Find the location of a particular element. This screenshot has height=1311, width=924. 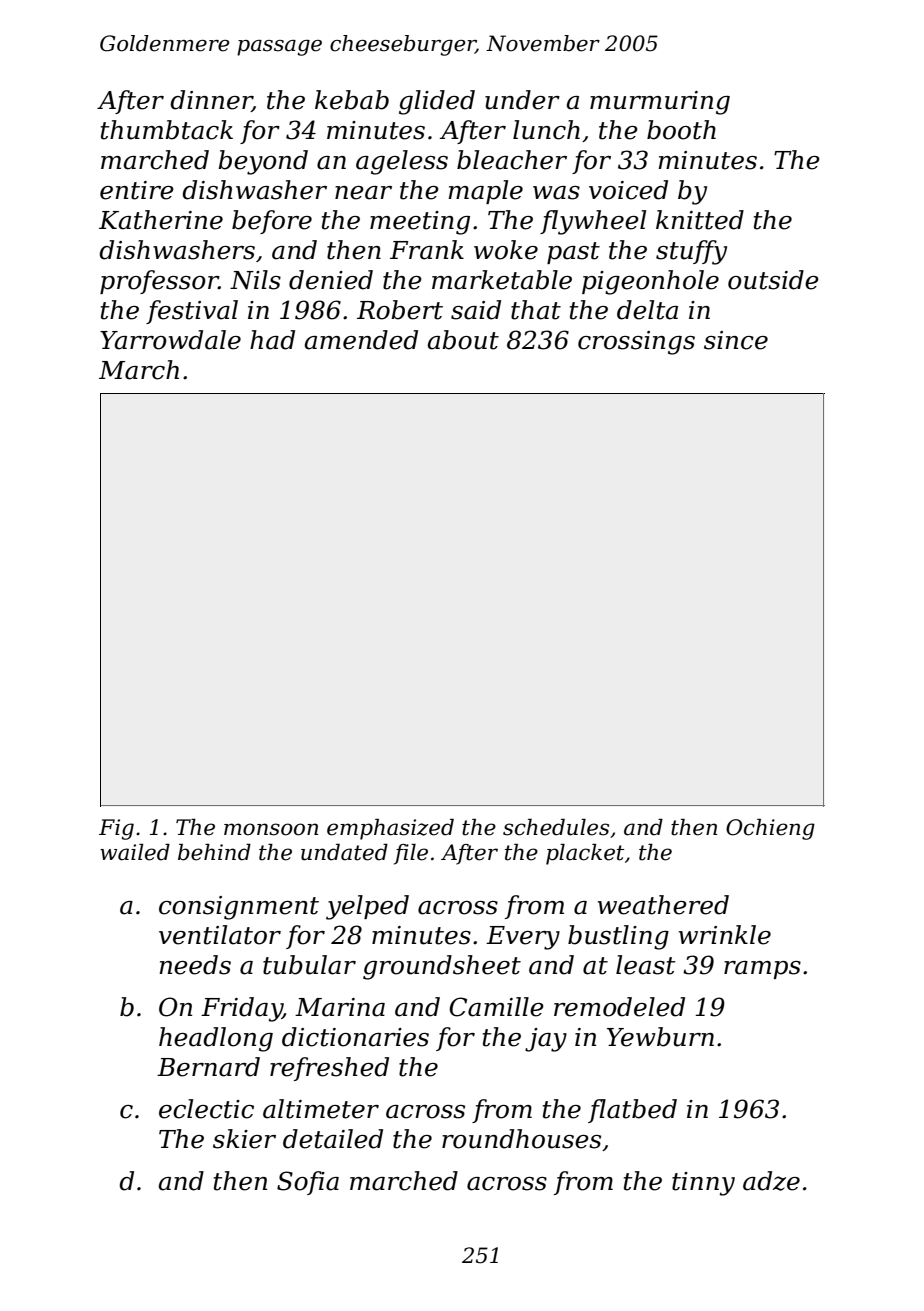

skier is located at coordinates (244, 1139).
